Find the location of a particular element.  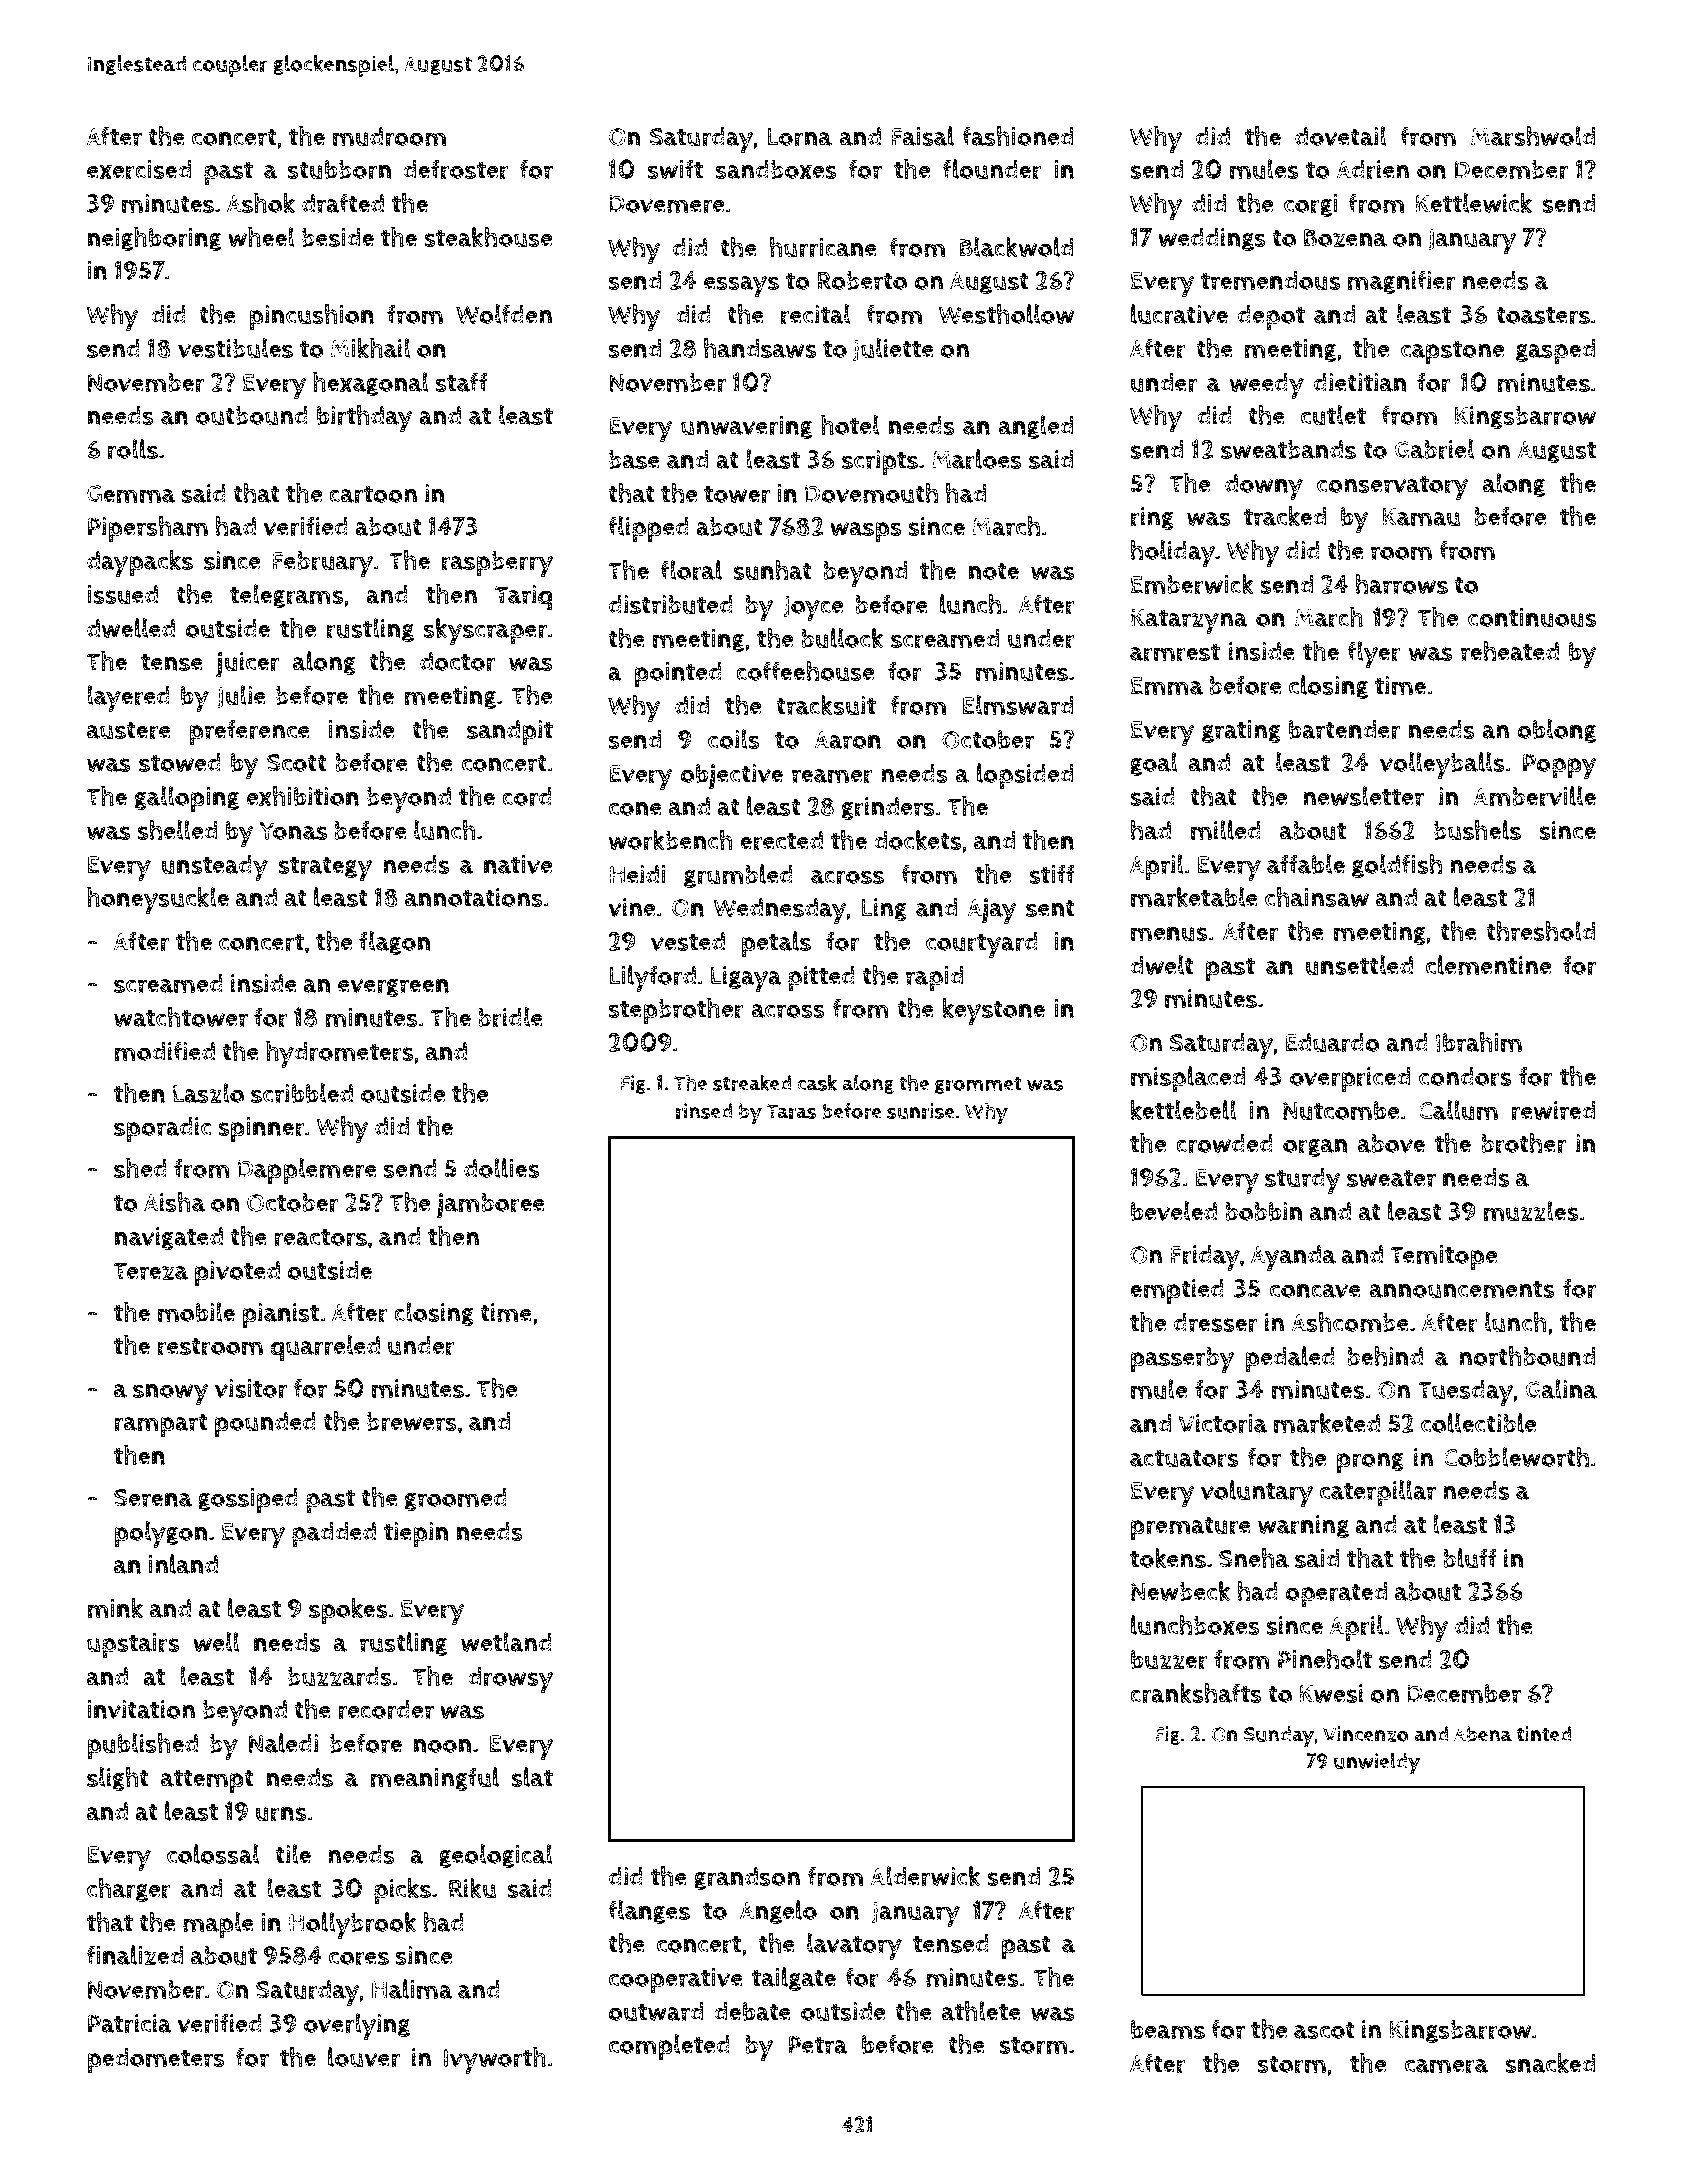

buzzer is located at coordinates (1169, 1660).
